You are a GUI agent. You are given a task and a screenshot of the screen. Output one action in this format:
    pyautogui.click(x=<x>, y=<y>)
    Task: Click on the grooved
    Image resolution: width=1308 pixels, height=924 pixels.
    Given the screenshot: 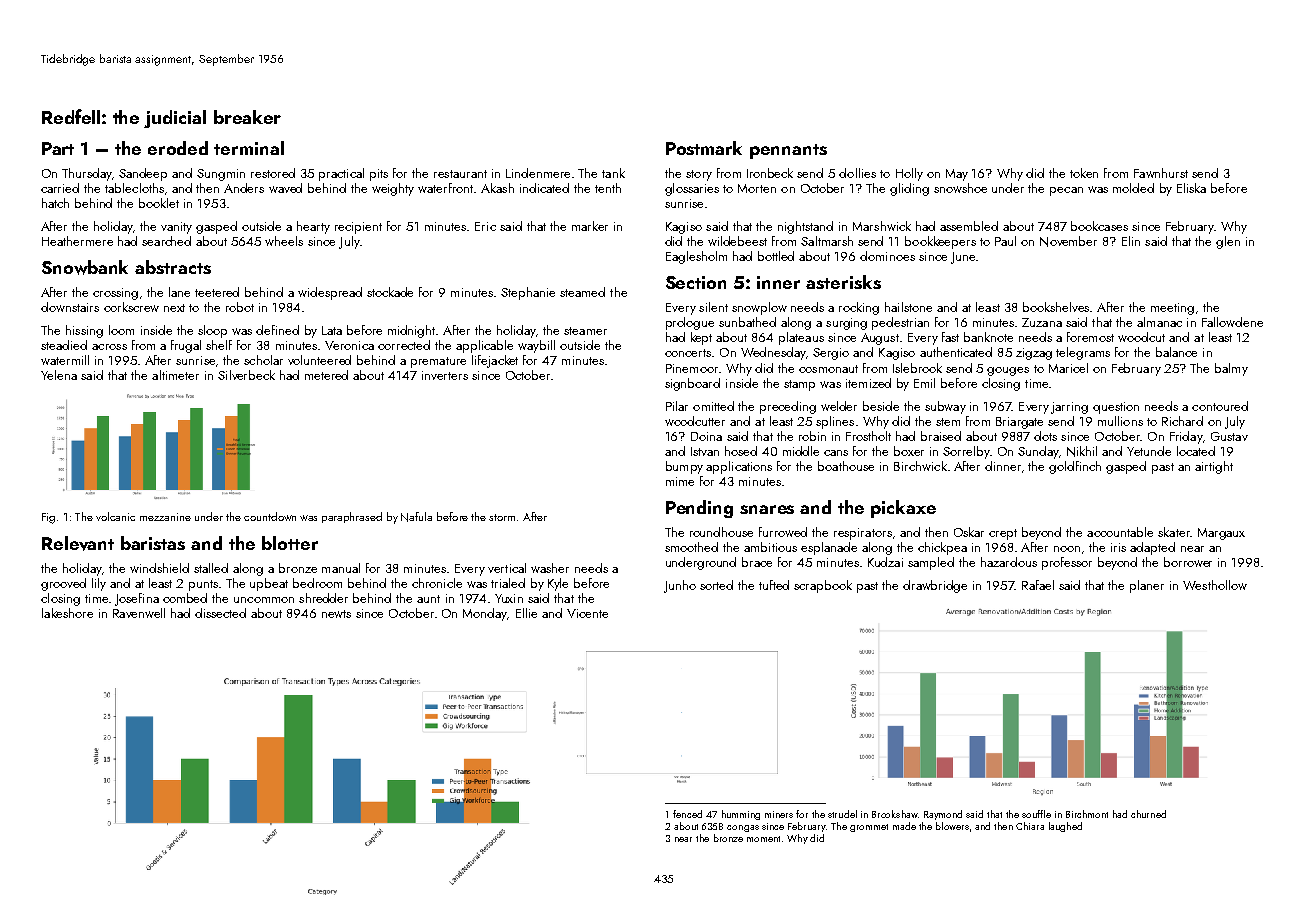 What is the action you would take?
    pyautogui.click(x=63, y=584)
